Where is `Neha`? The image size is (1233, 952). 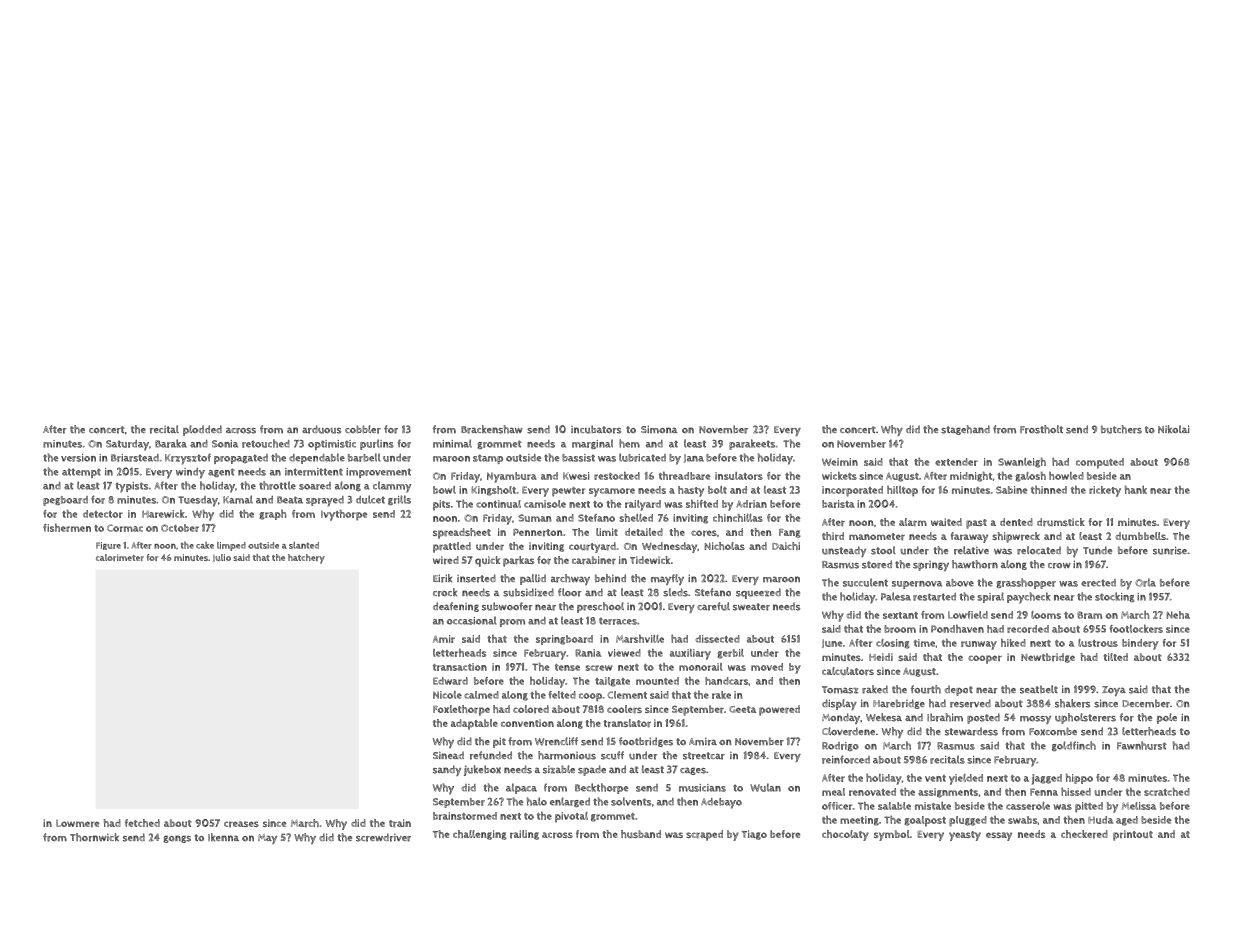
Neha is located at coordinates (1178, 615).
